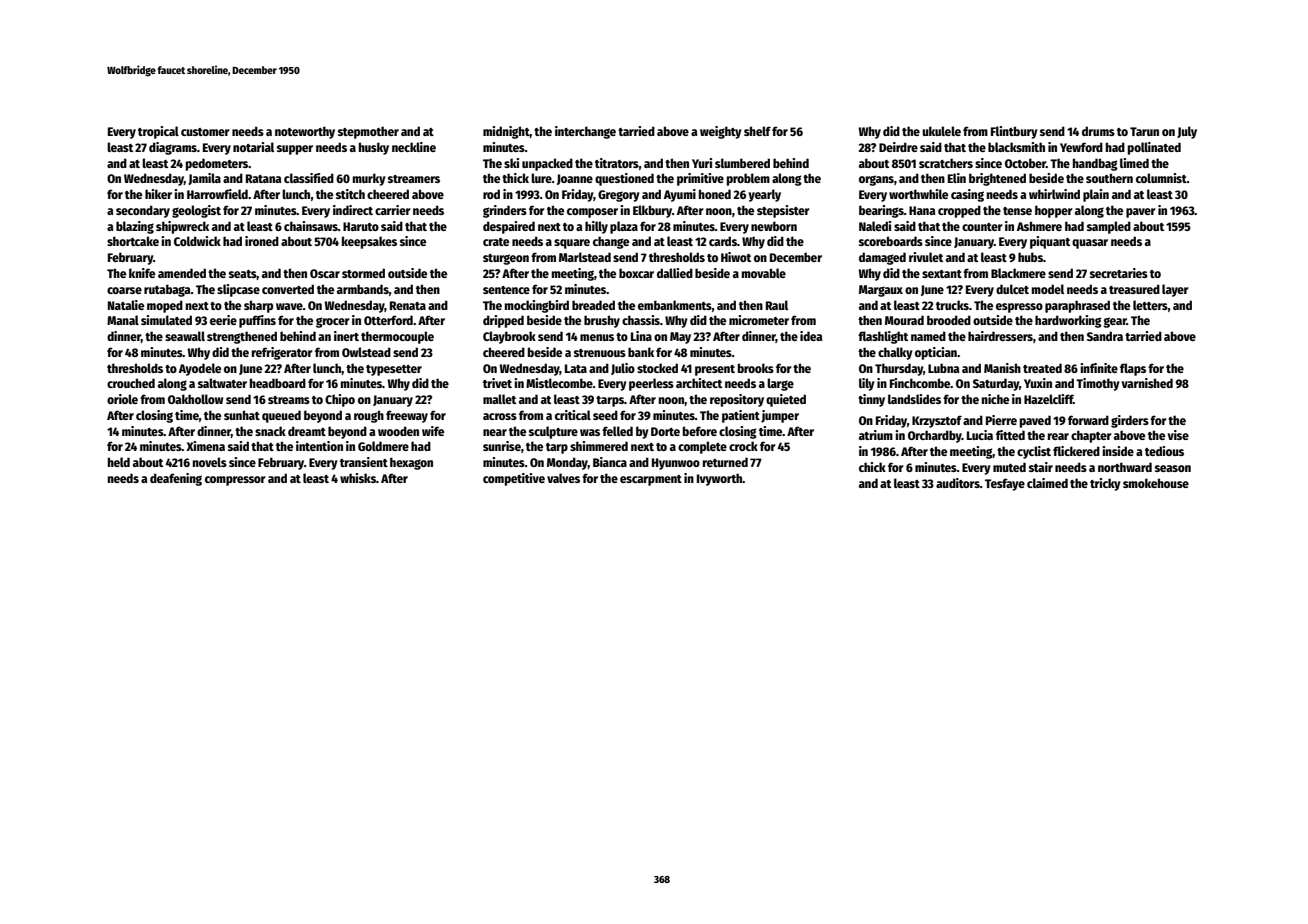  Describe the element at coordinates (158, 194) in the page. I see `hiker` at that location.
